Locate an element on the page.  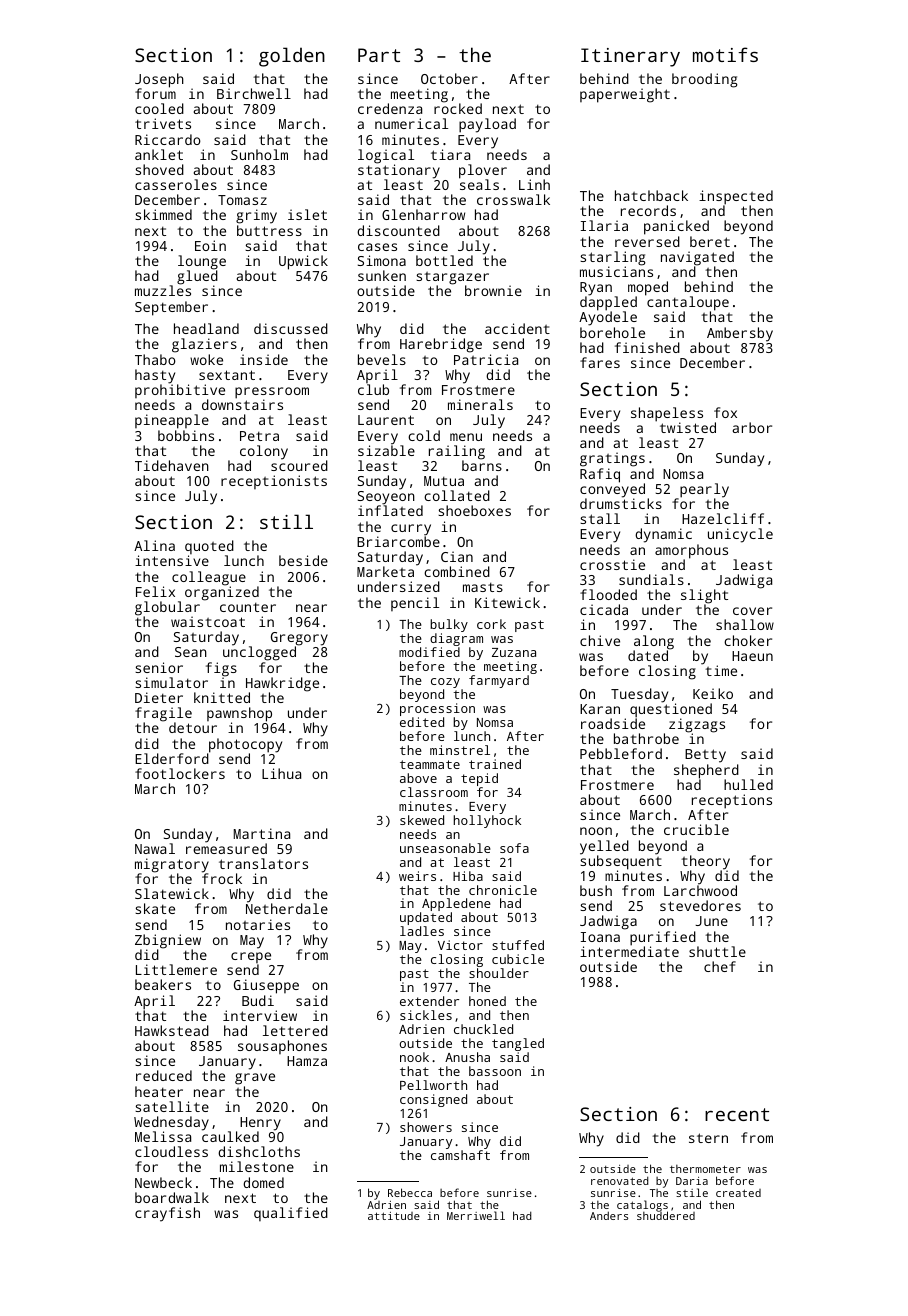
receptions is located at coordinates (732, 801).
